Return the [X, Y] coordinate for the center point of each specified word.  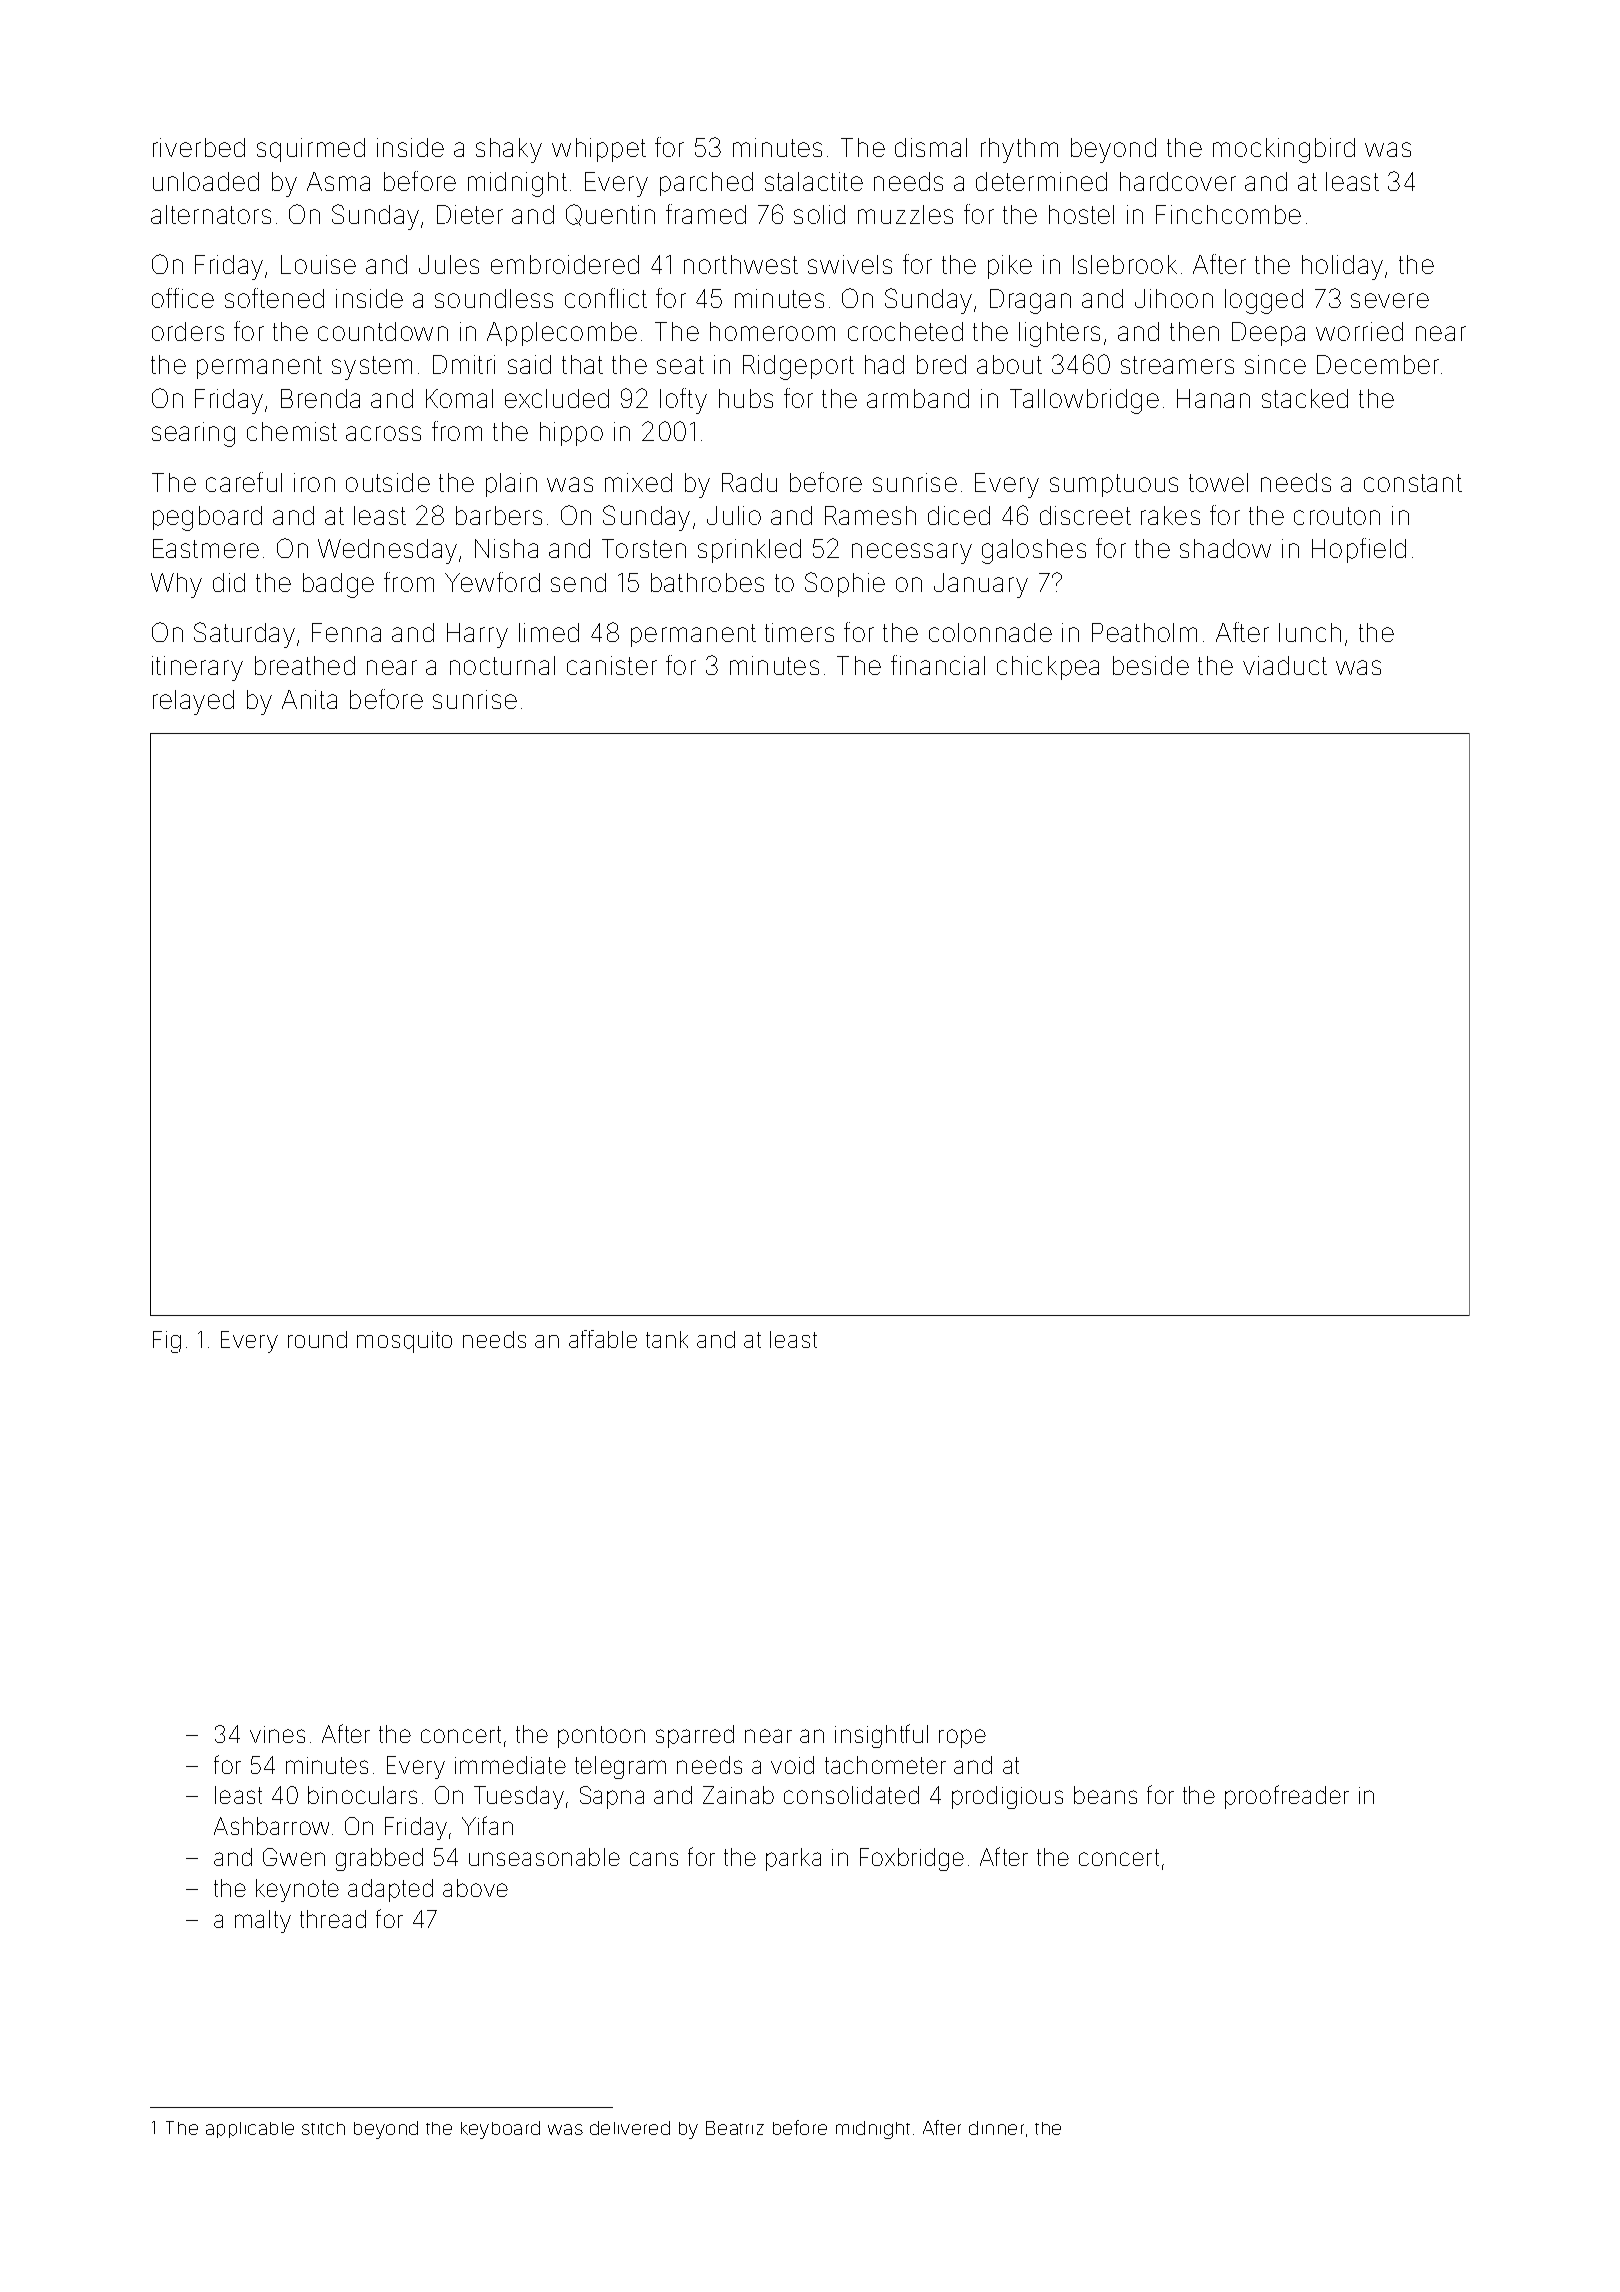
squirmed [311, 150]
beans [1105, 1795]
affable [603, 1339]
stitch [323, 2128]
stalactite [814, 181]
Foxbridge [912, 1859]
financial [938, 665]
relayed [193, 702]
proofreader [1287, 1797]
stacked [1305, 398]
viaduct [1285, 665]
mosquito [404, 1342]
